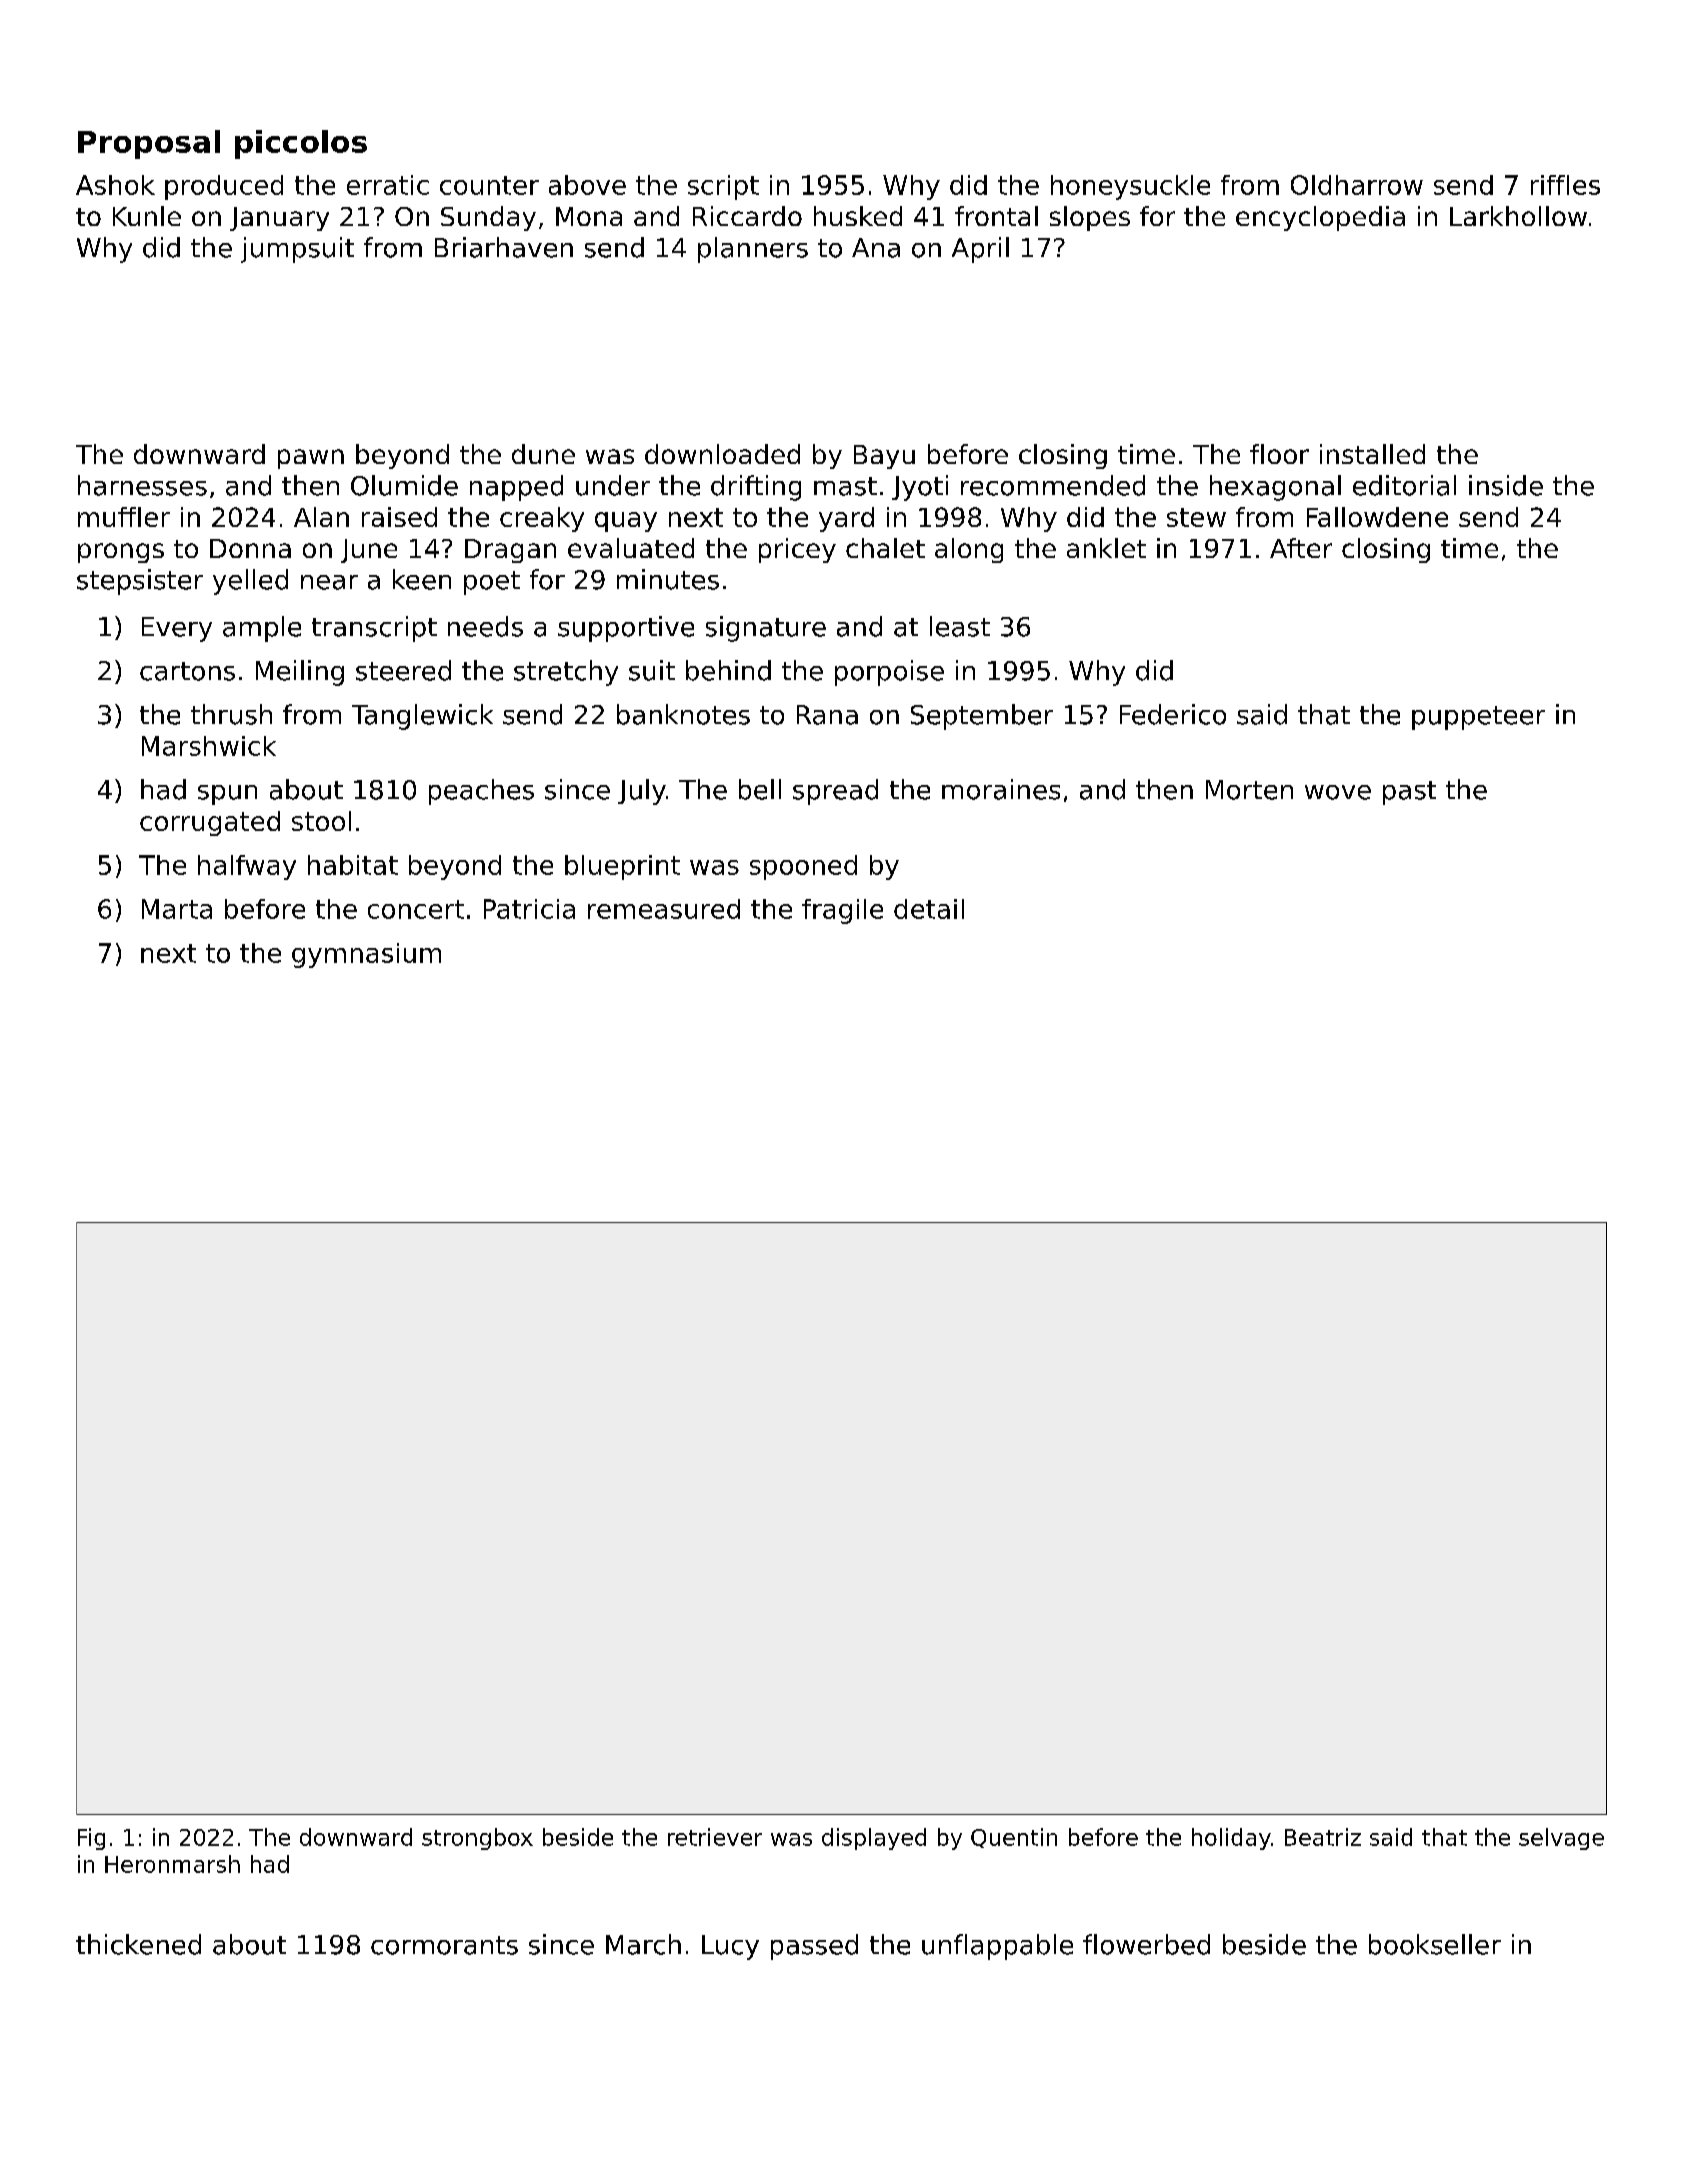  What do you see at coordinates (529, 909) in the image?
I see `Patricia` at bounding box center [529, 909].
